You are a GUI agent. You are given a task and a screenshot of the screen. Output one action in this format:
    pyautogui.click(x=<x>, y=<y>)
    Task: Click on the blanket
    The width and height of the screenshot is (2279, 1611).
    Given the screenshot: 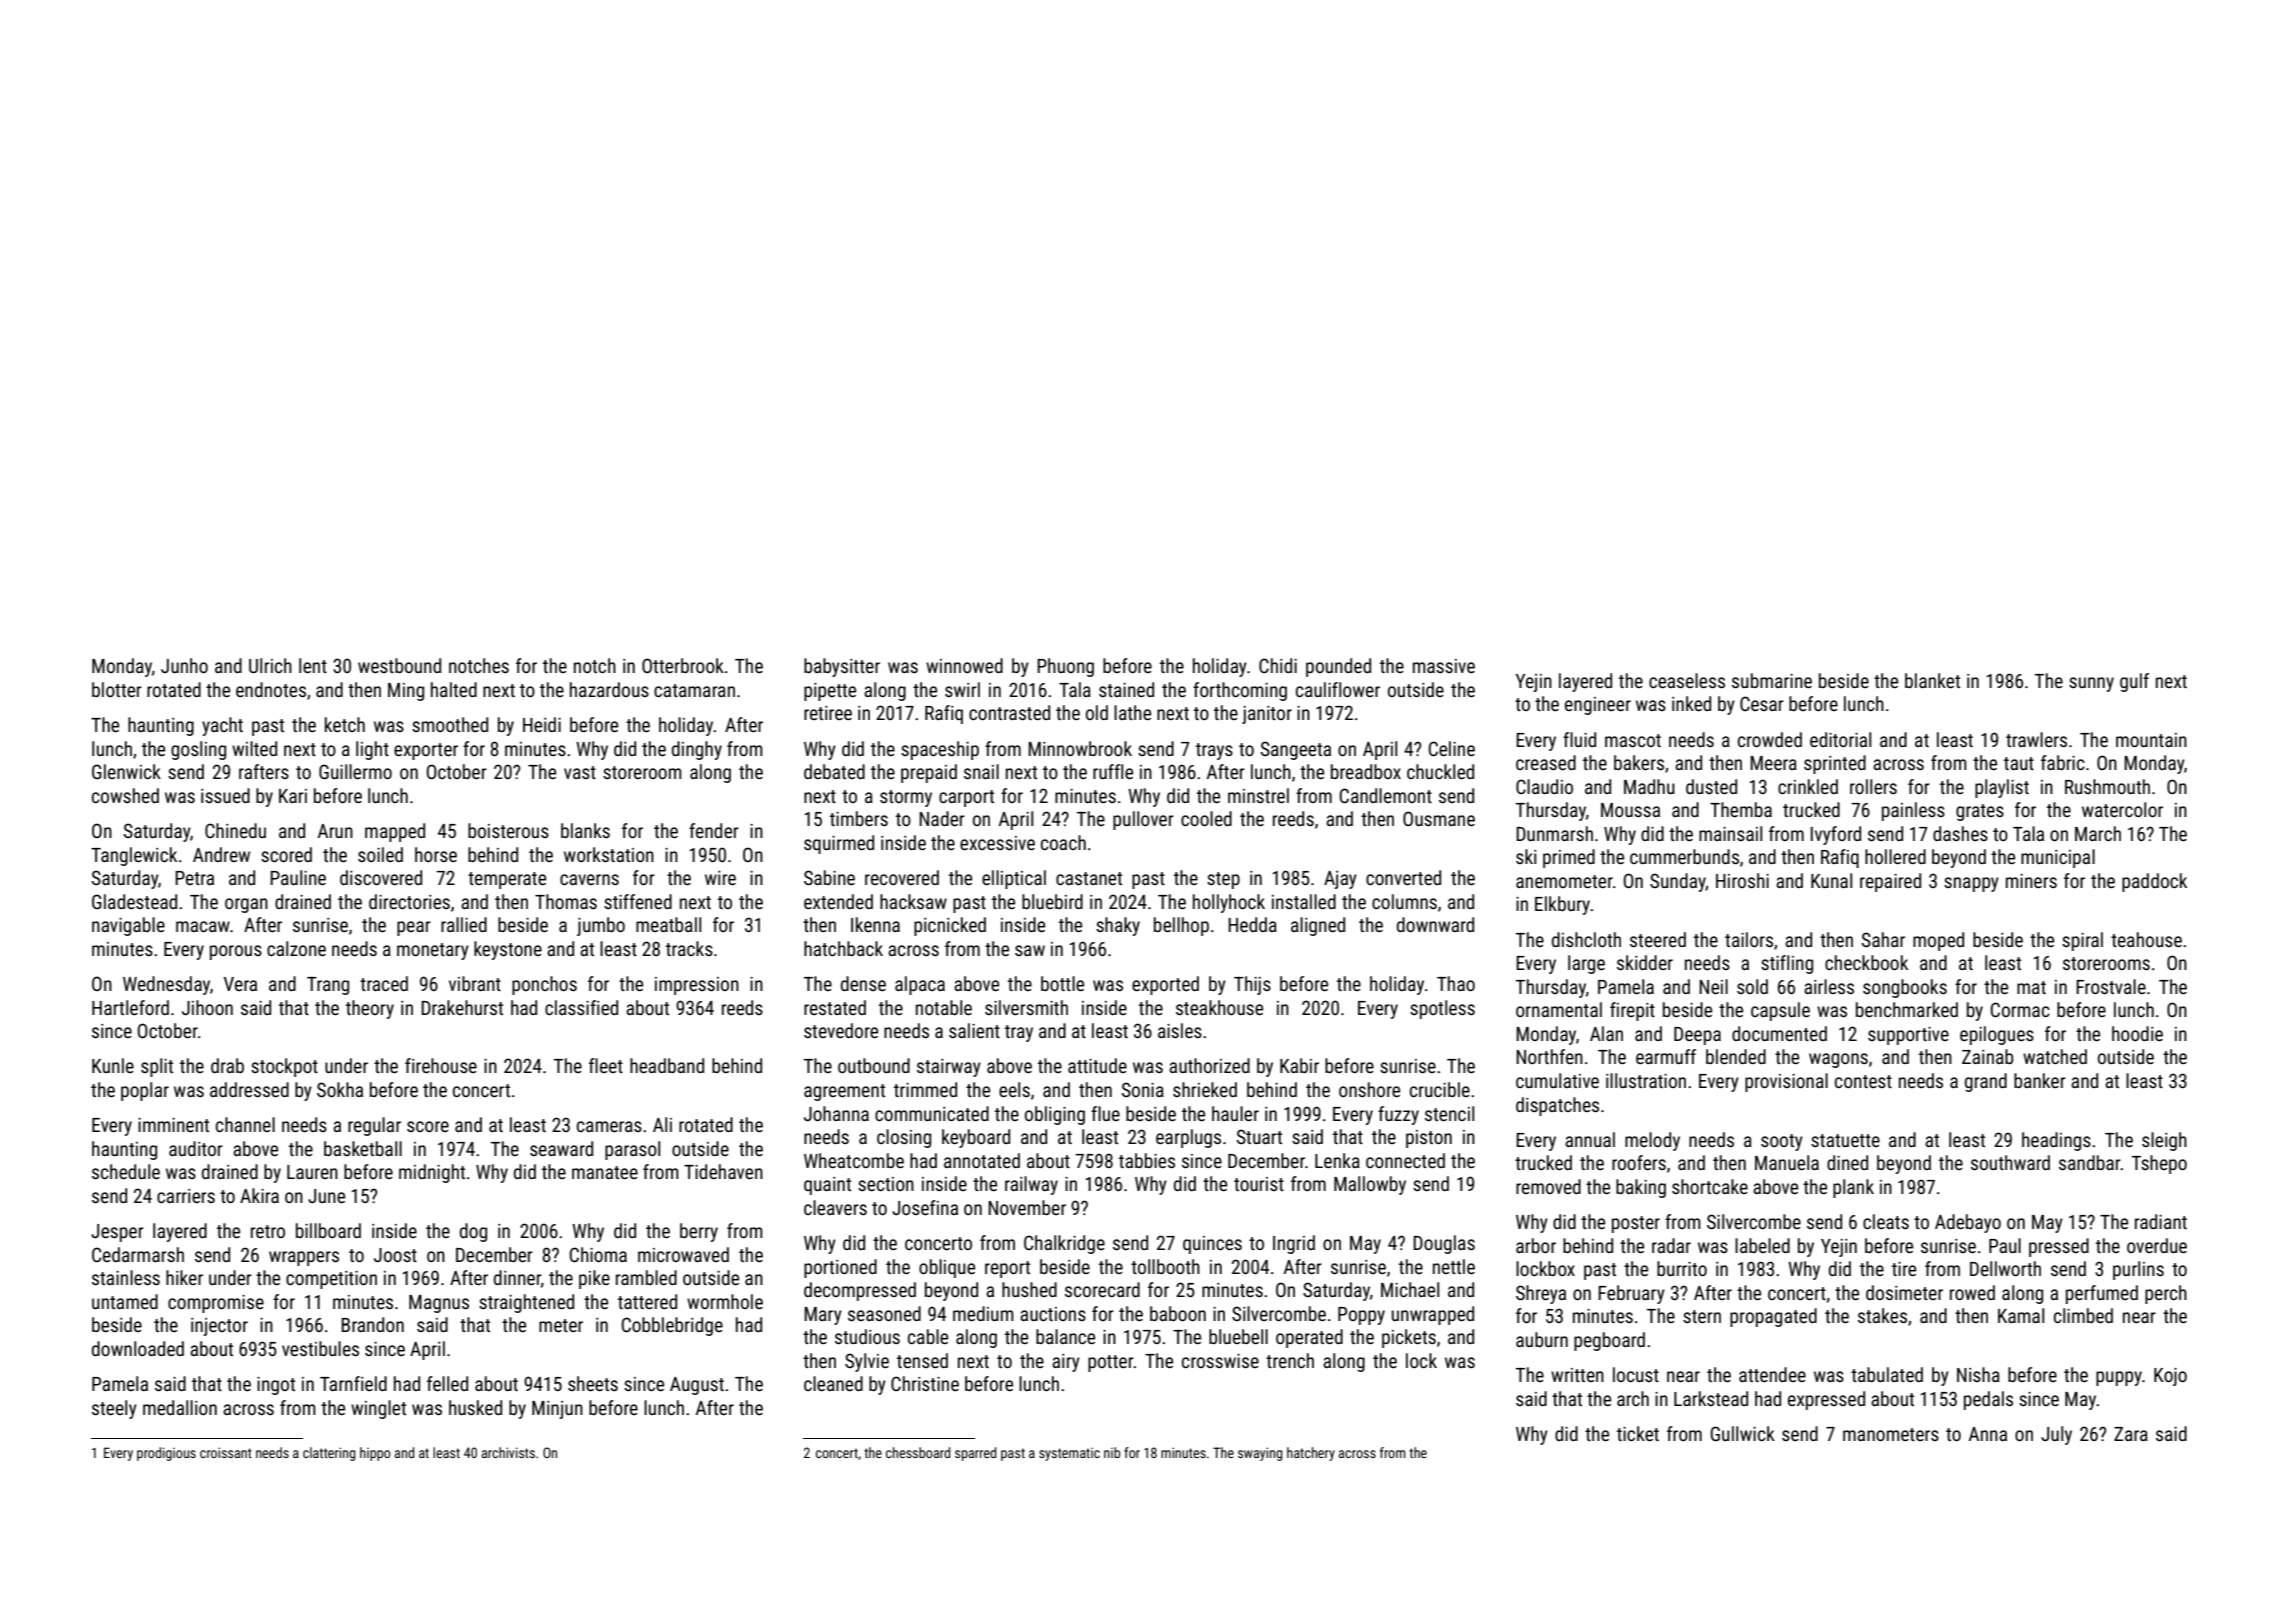 What is the action you would take?
    pyautogui.click(x=1932, y=680)
